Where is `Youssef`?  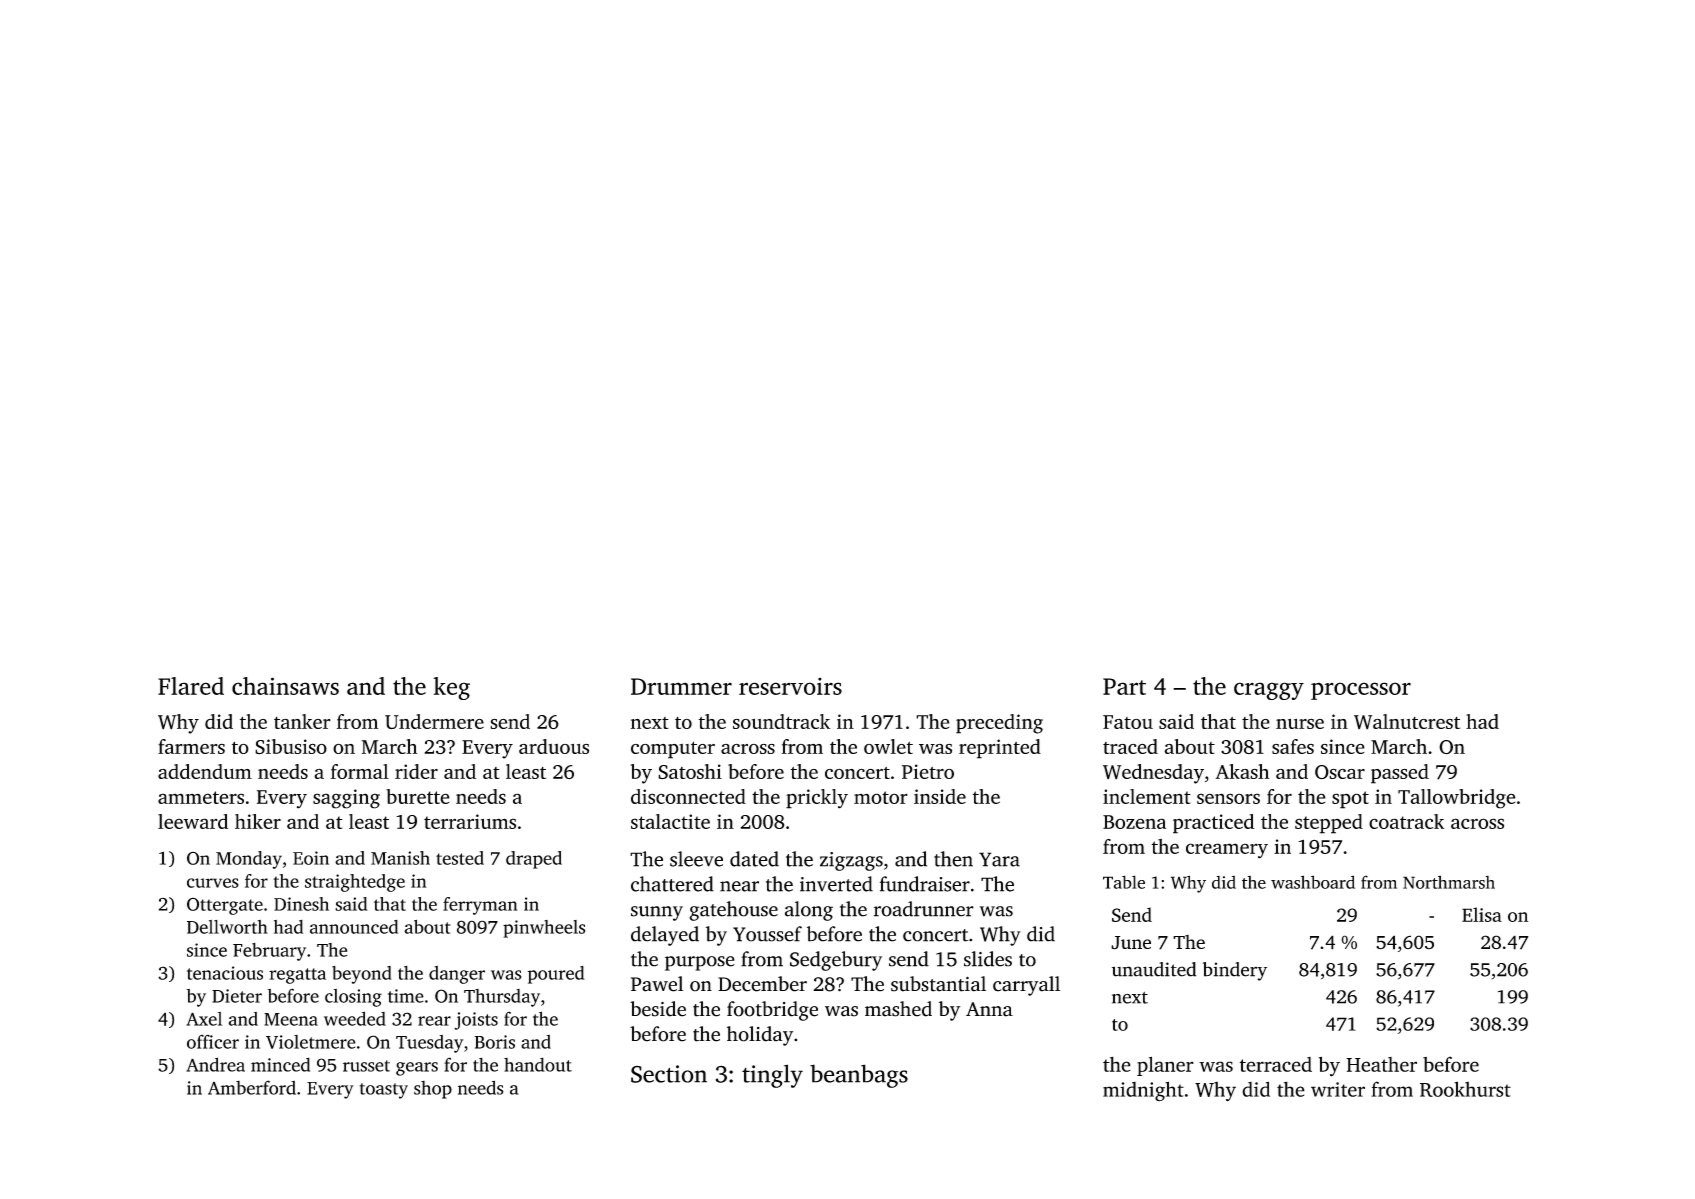
Youssef is located at coordinates (767, 934).
